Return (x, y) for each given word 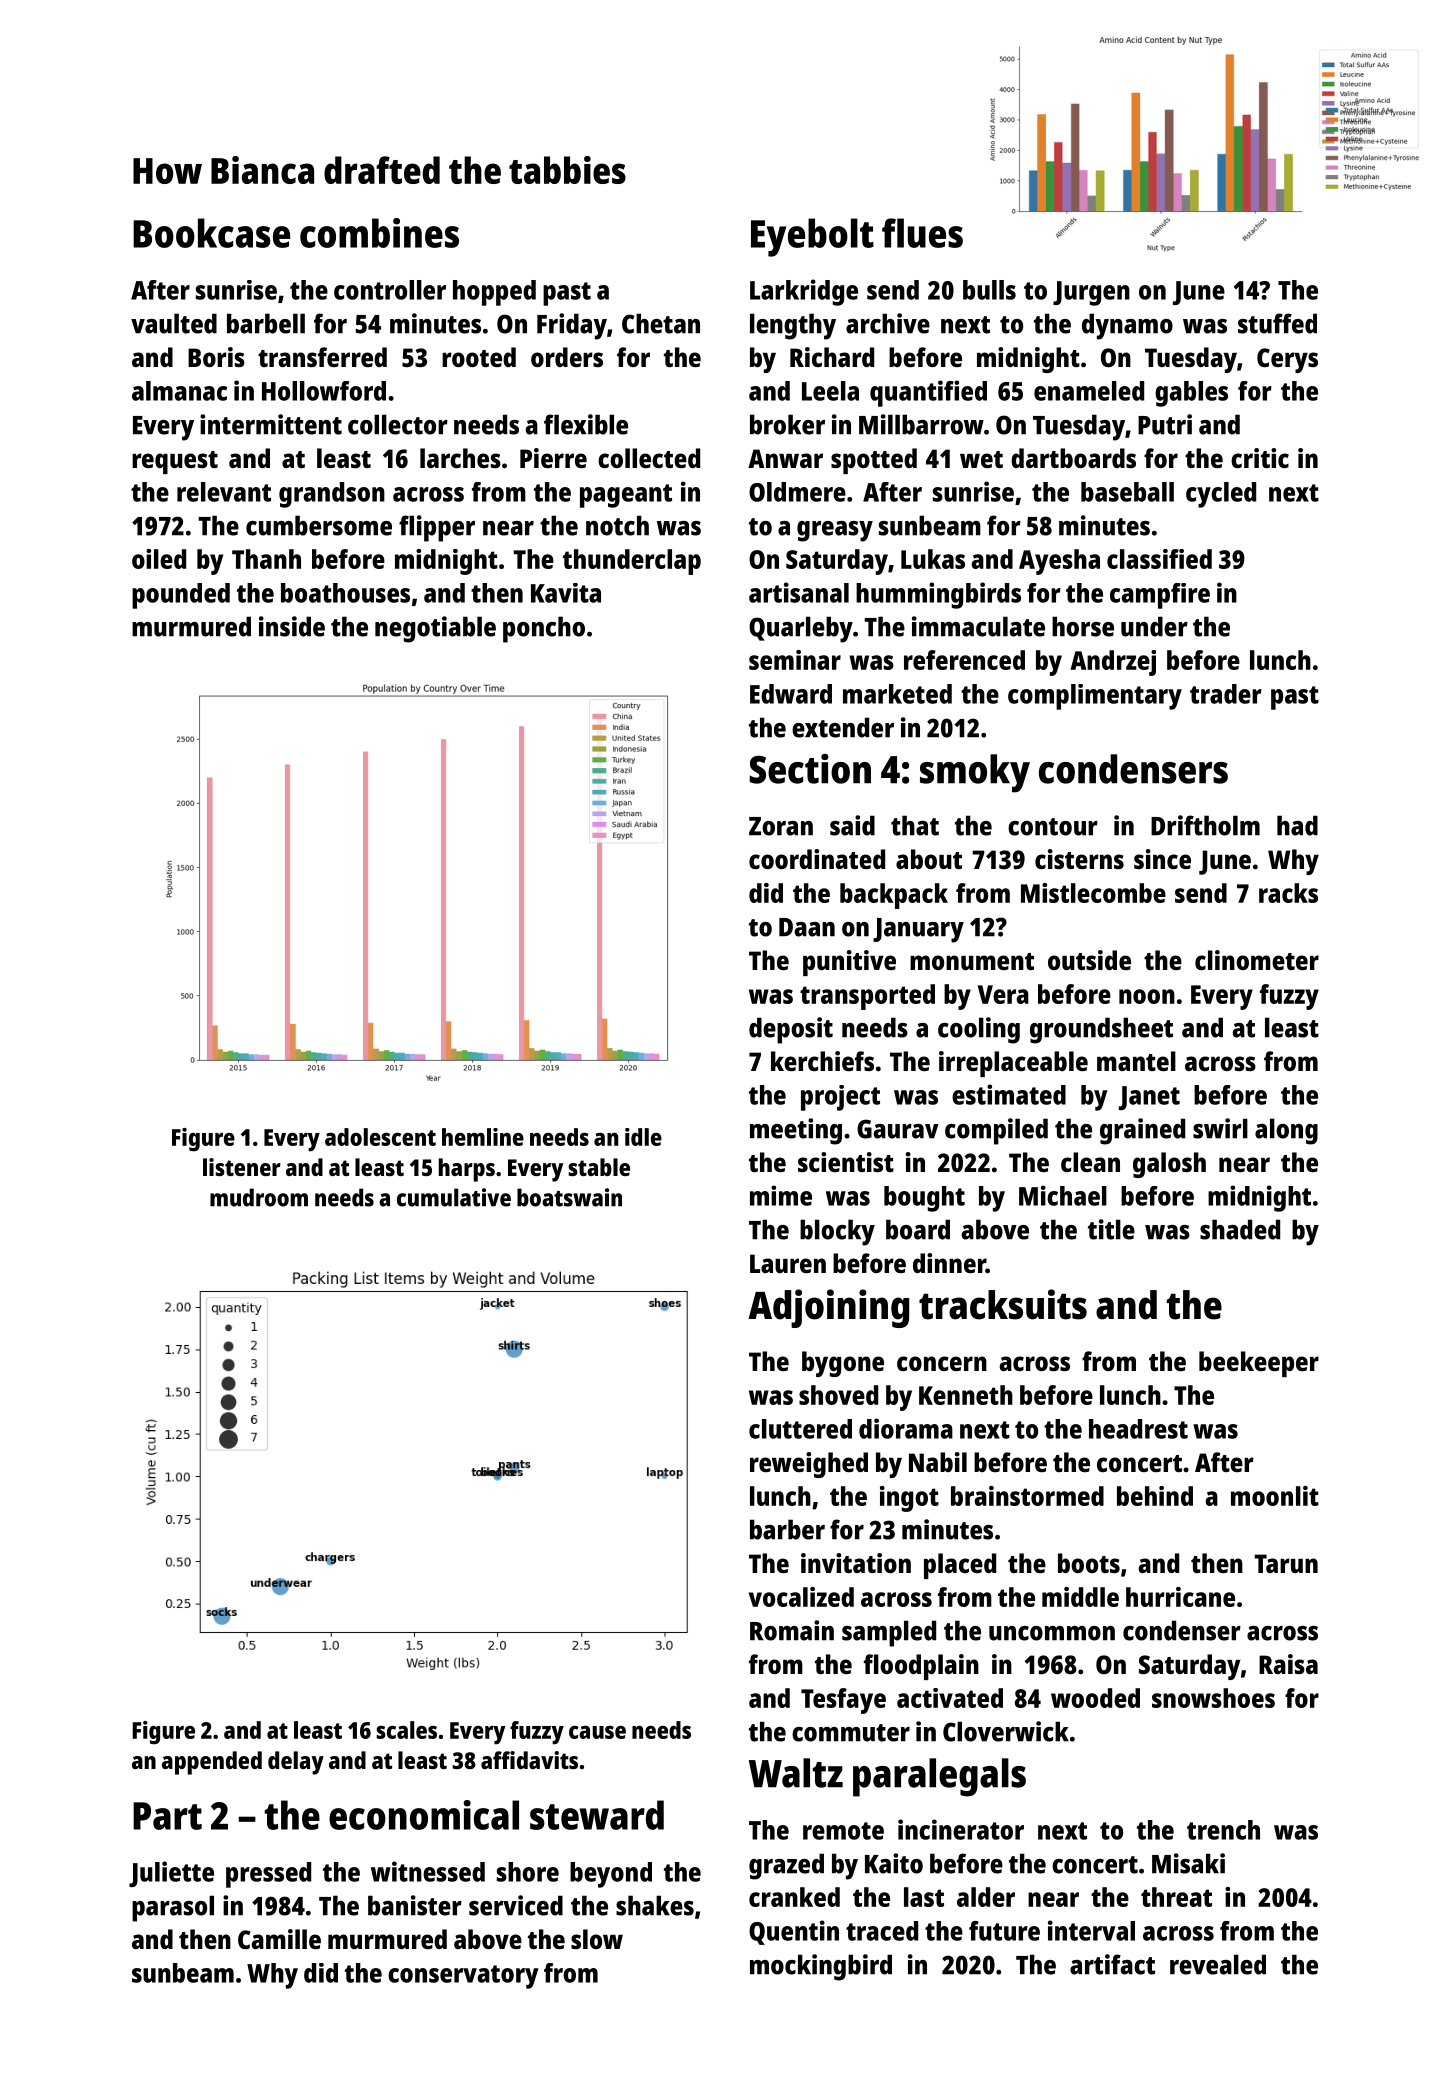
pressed (268, 1875)
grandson (332, 495)
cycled (1221, 495)
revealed (1218, 1964)
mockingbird (821, 1967)
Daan (807, 927)
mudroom (259, 1197)
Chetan (661, 323)
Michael (1063, 1195)
